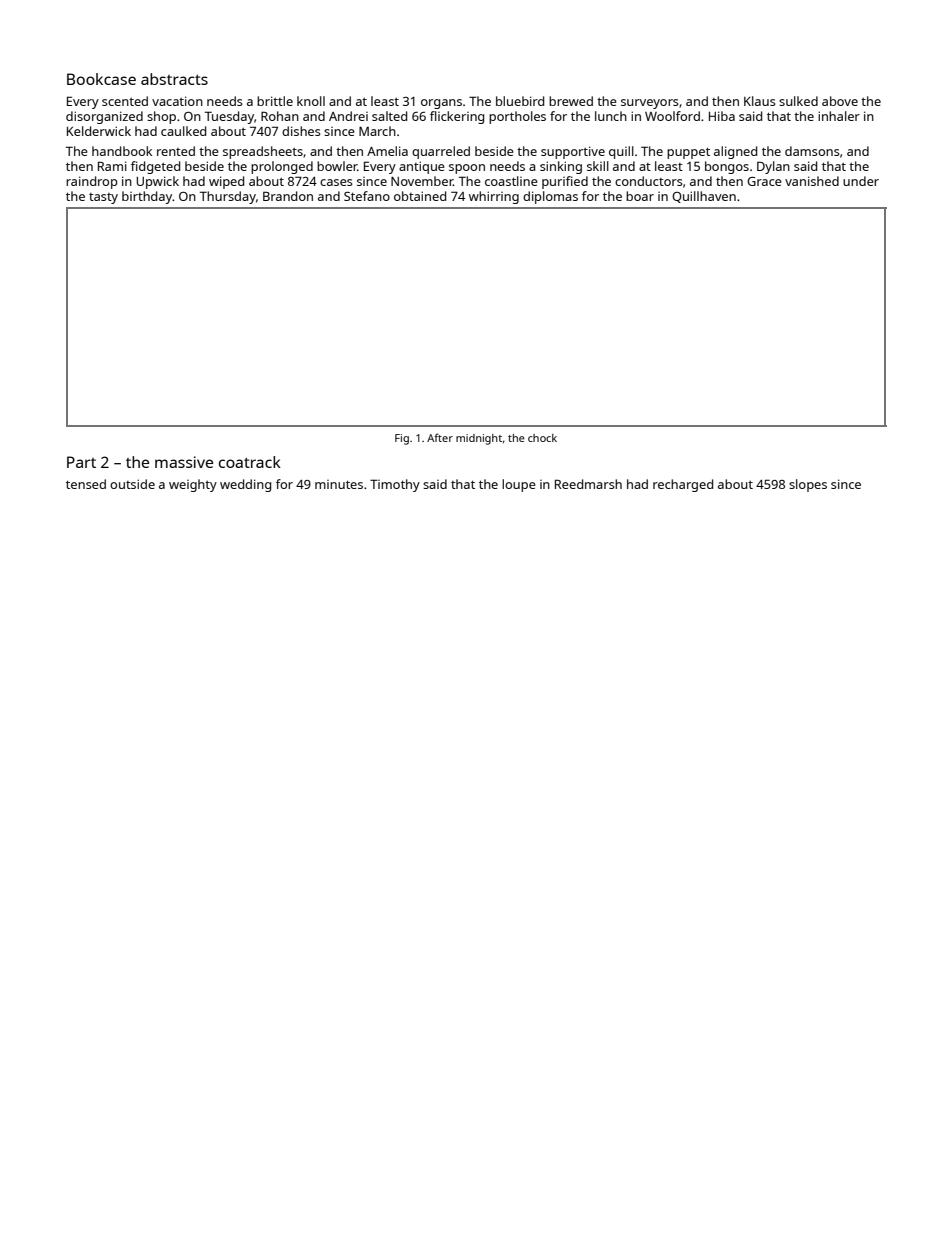  Describe the element at coordinates (250, 462) in the screenshot. I see `coatrack` at that location.
